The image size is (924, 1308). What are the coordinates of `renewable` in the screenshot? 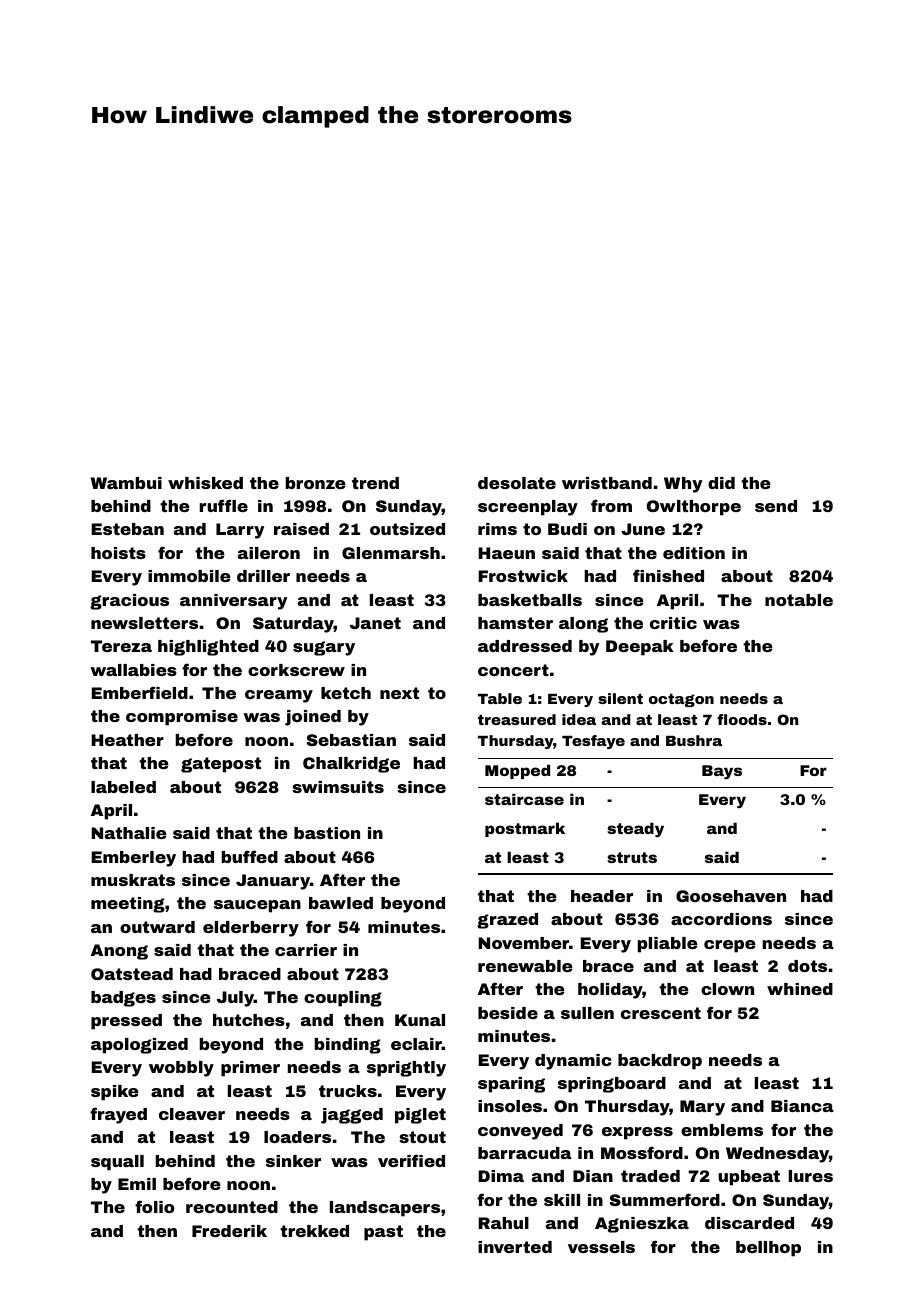 It's located at (525, 966).
